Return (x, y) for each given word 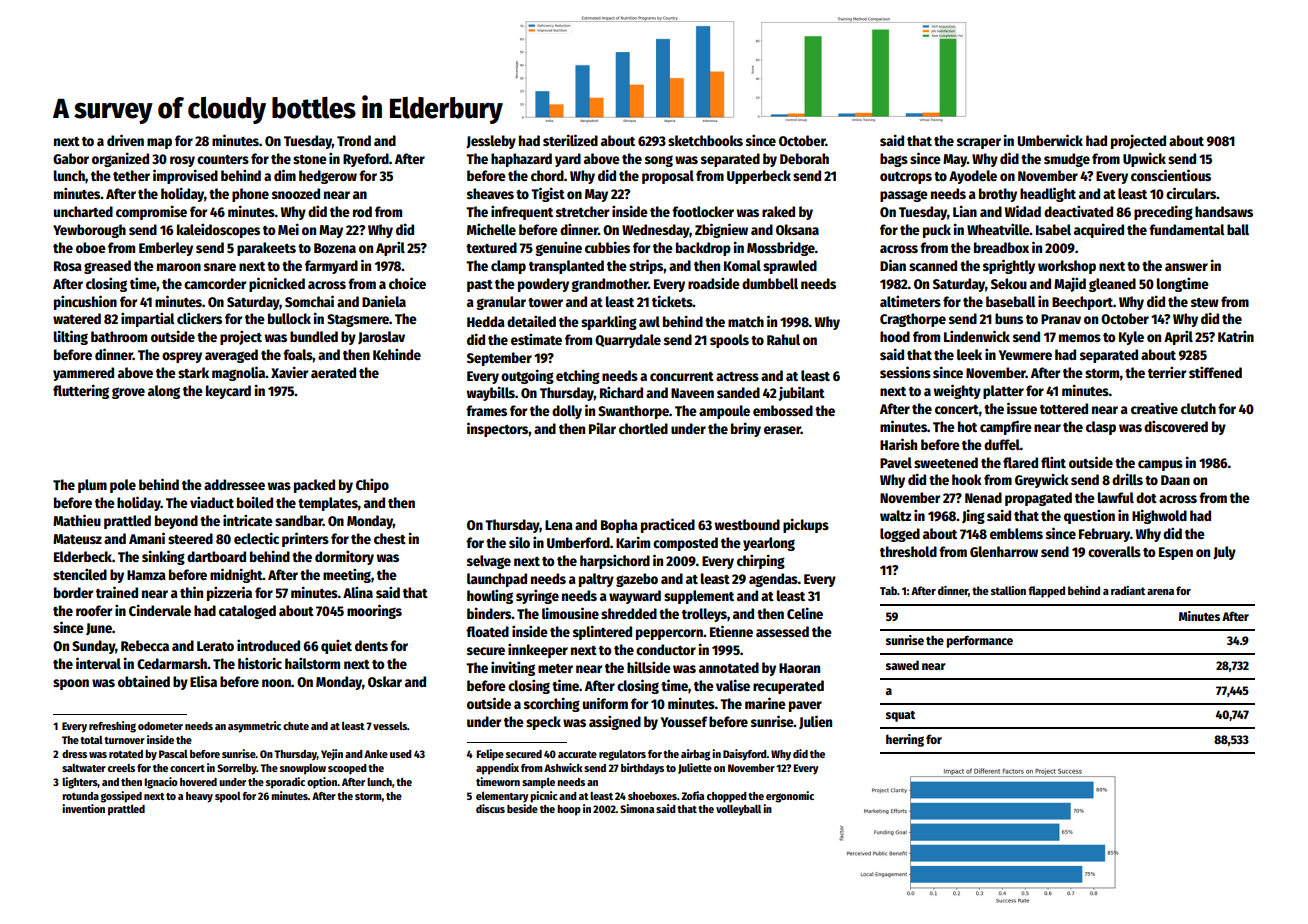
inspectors (497, 429)
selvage (489, 562)
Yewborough (89, 231)
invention (83, 808)
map (159, 143)
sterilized (570, 140)
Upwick (1144, 159)
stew (1205, 302)
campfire (1006, 427)
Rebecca (145, 645)
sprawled (790, 267)
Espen (1176, 553)
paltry (596, 580)
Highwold (1159, 516)
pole (123, 486)
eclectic (256, 538)
